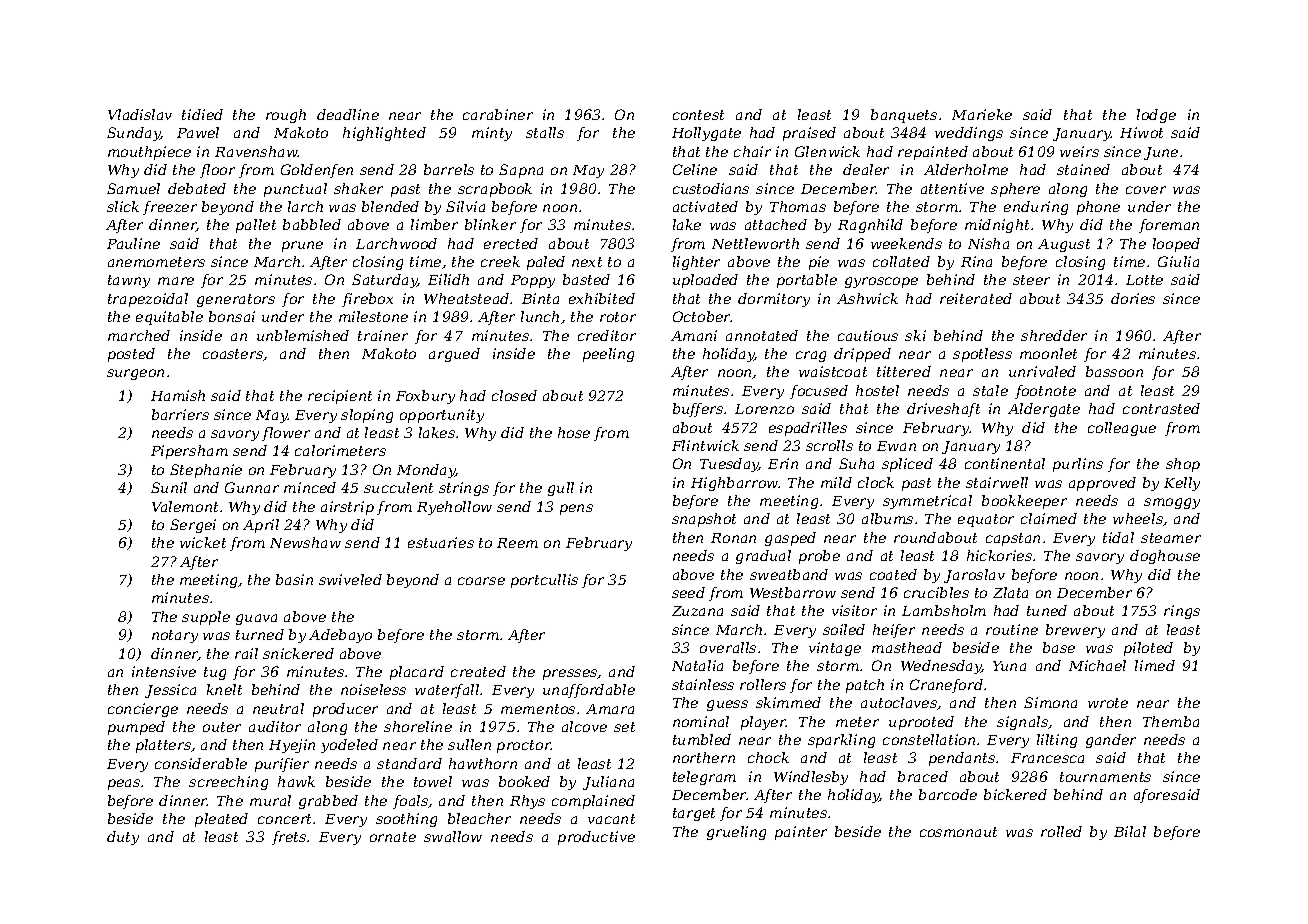 Image resolution: width=1308 pixels, height=924 pixels. What do you see at coordinates (736, 833) in the screenshot?
I see `grueling` at bounding box center [736, 833].
